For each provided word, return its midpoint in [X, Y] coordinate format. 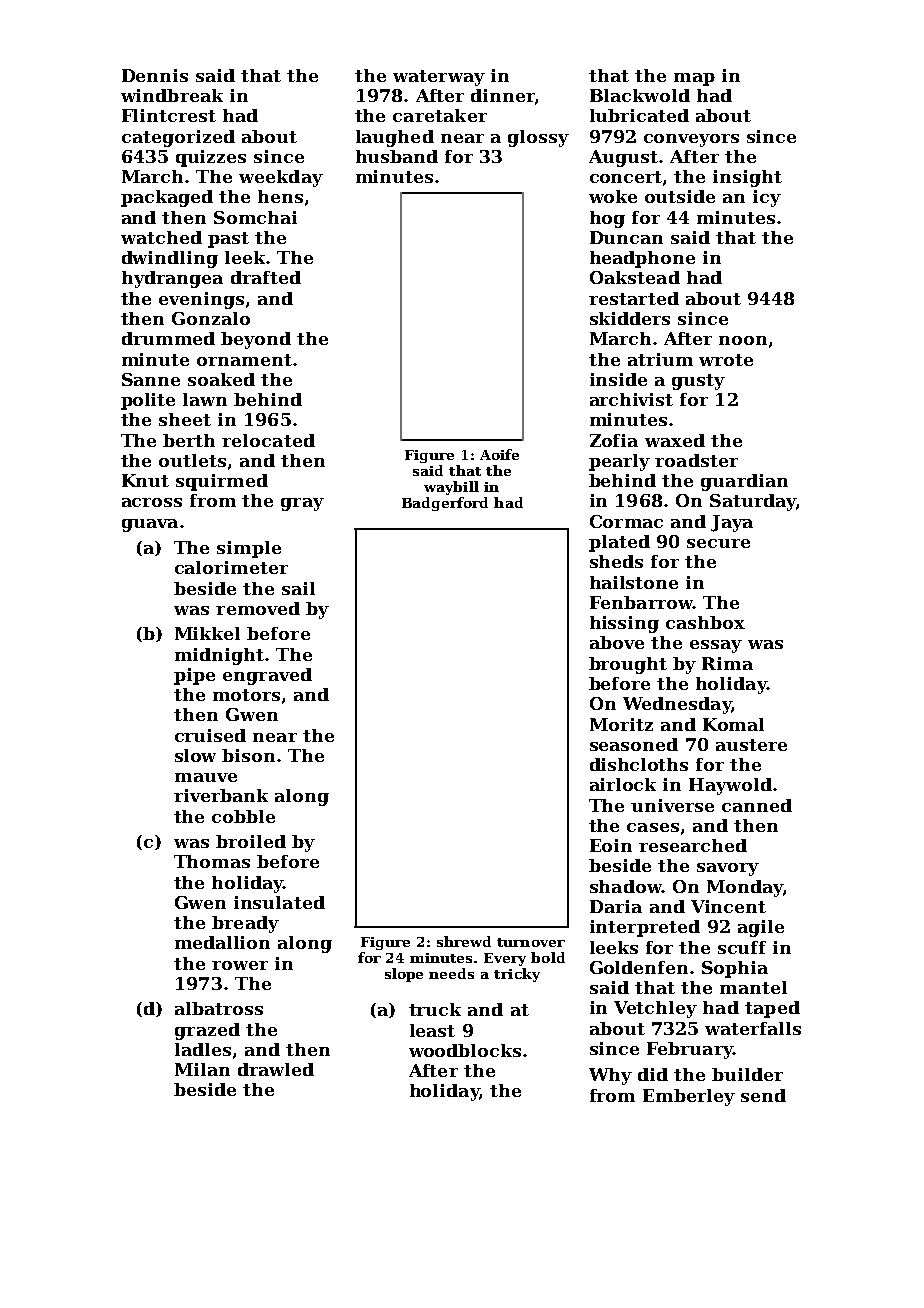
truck [435, 1009]
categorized [178, 138]
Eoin [611, 845]
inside [618, 379]
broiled [251, 841]
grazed [207, 1031]
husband [397, 156]
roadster [696, 460]
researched [693, 845]
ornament [244, 360]
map [694, 79]
